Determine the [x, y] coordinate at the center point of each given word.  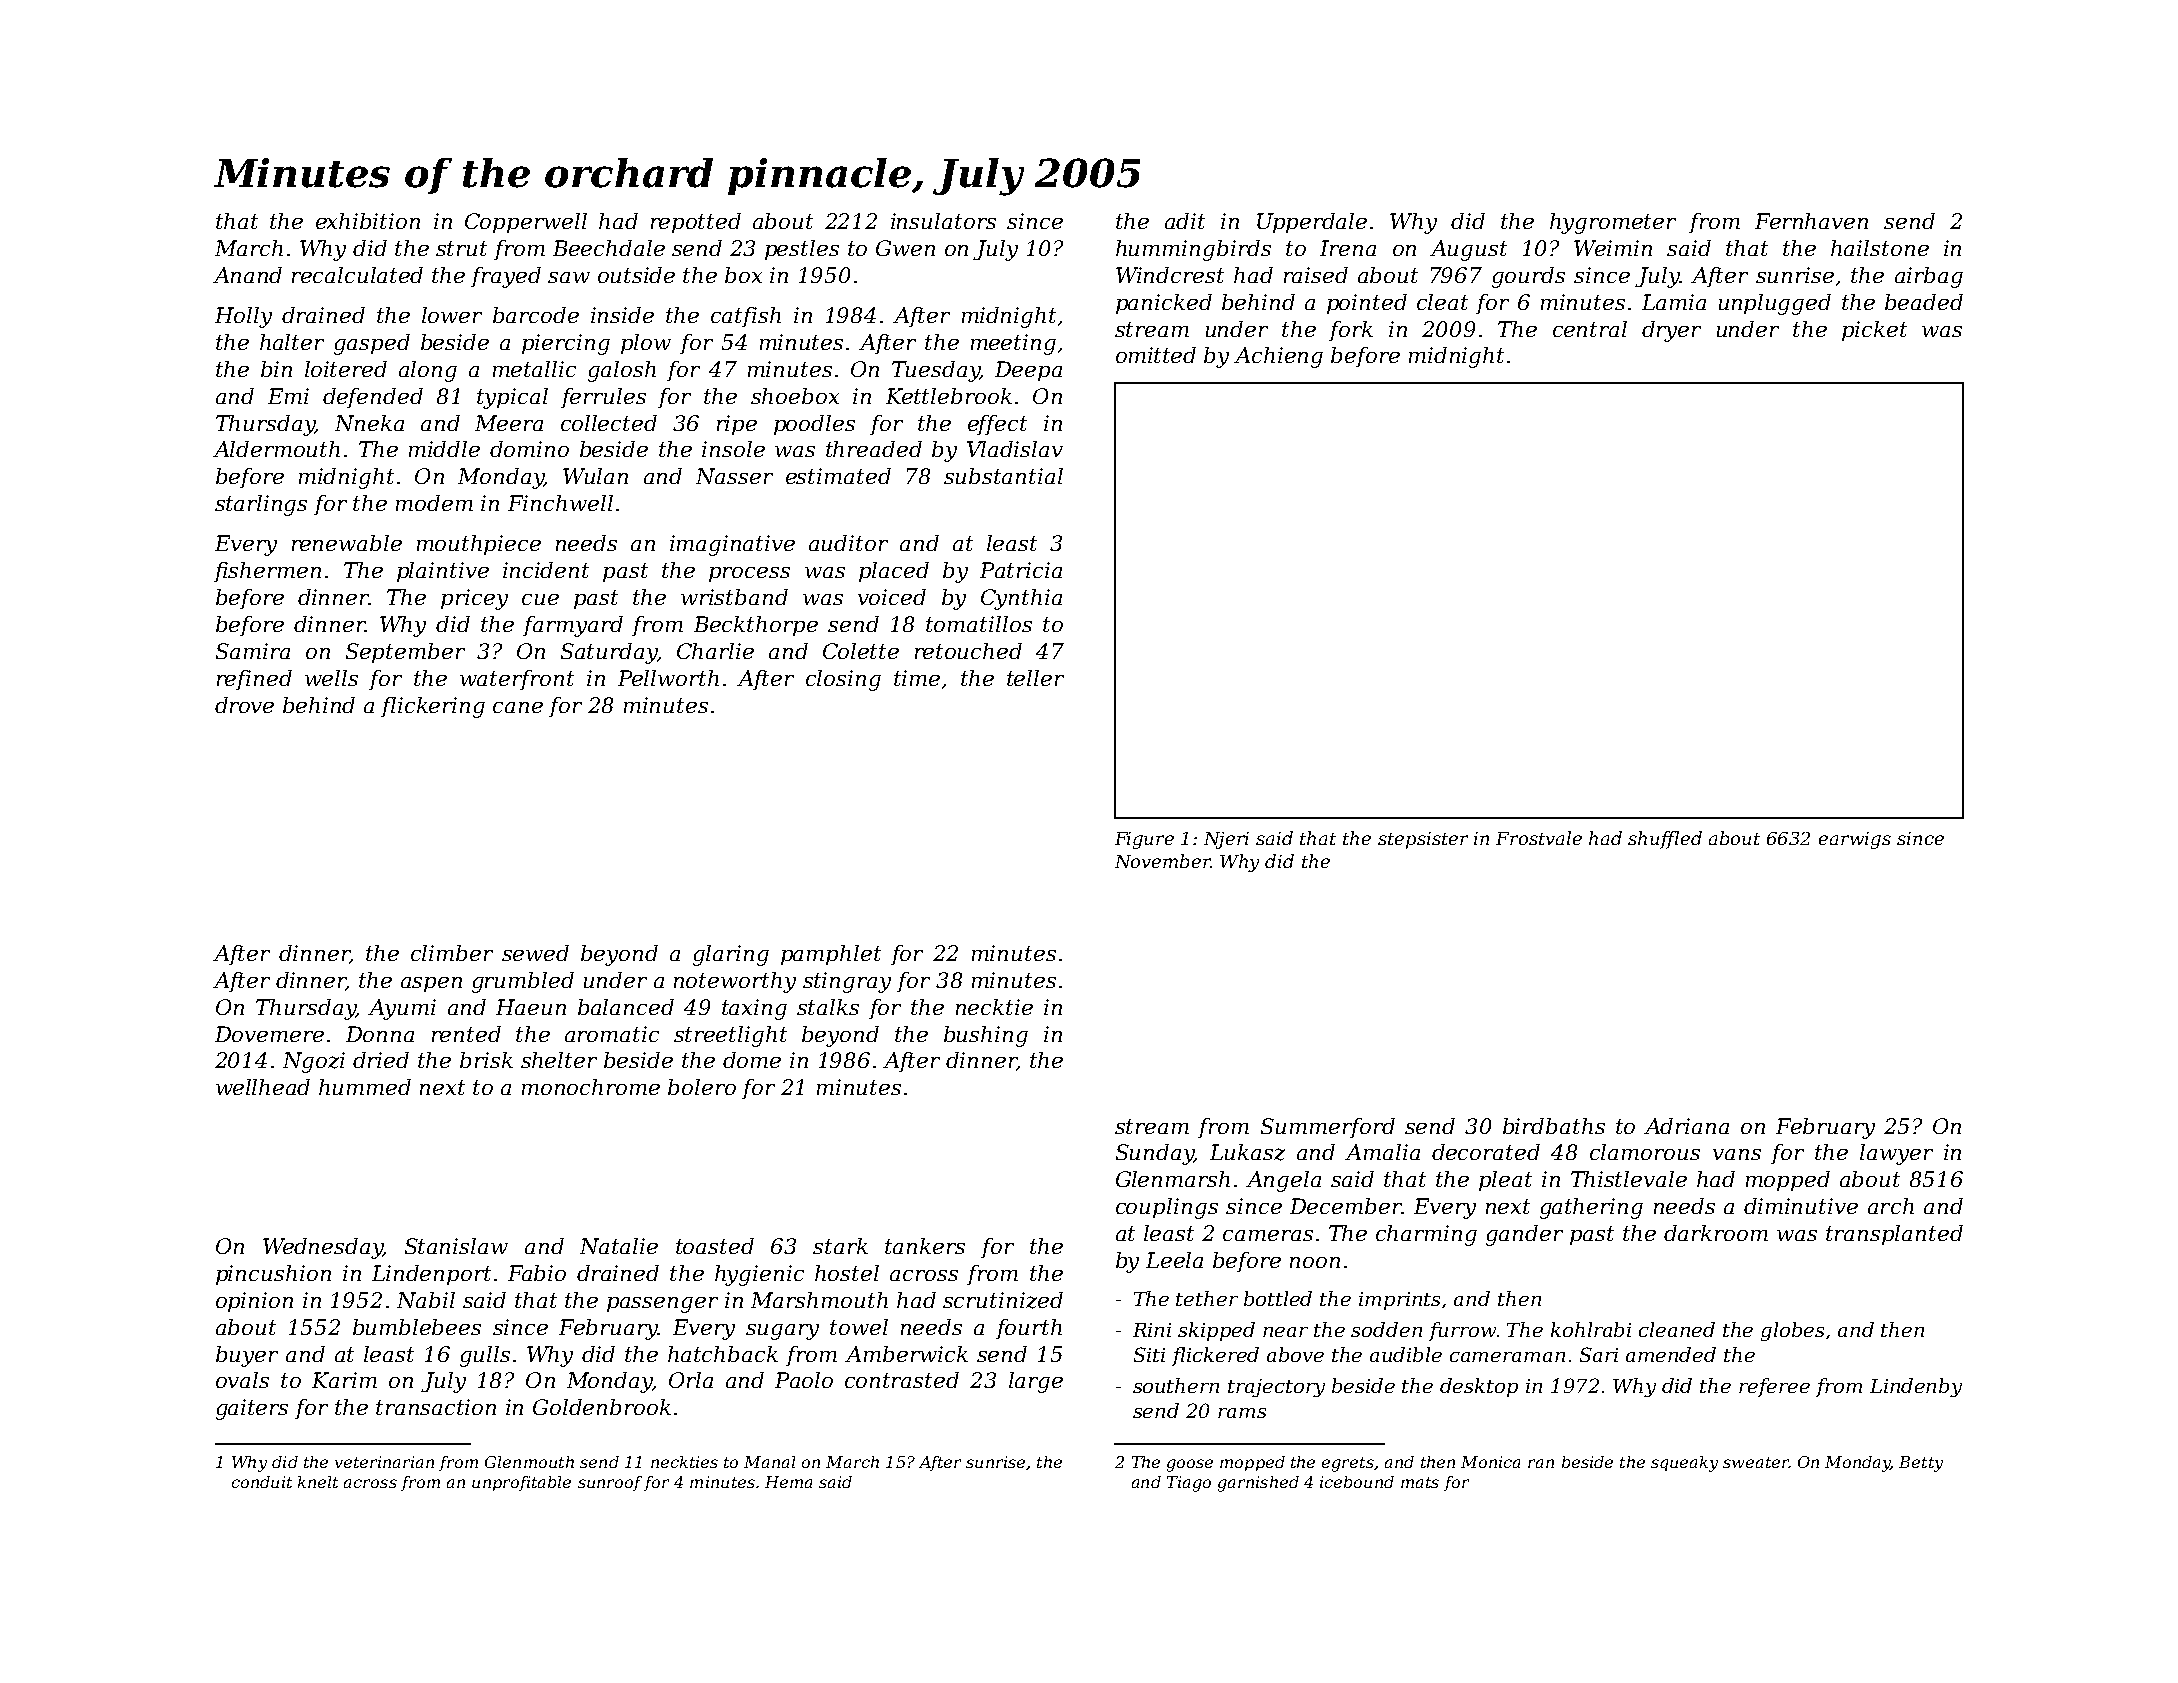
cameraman [1507, 1357]
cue [540, 599]
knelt [318, 1482]
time [917, 678]
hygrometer [1613, 223]
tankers [925, 1246]
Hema [788, 1482]
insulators [943, 221]
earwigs [1855, 840]
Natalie [619, 1246]
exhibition [368, 221]
